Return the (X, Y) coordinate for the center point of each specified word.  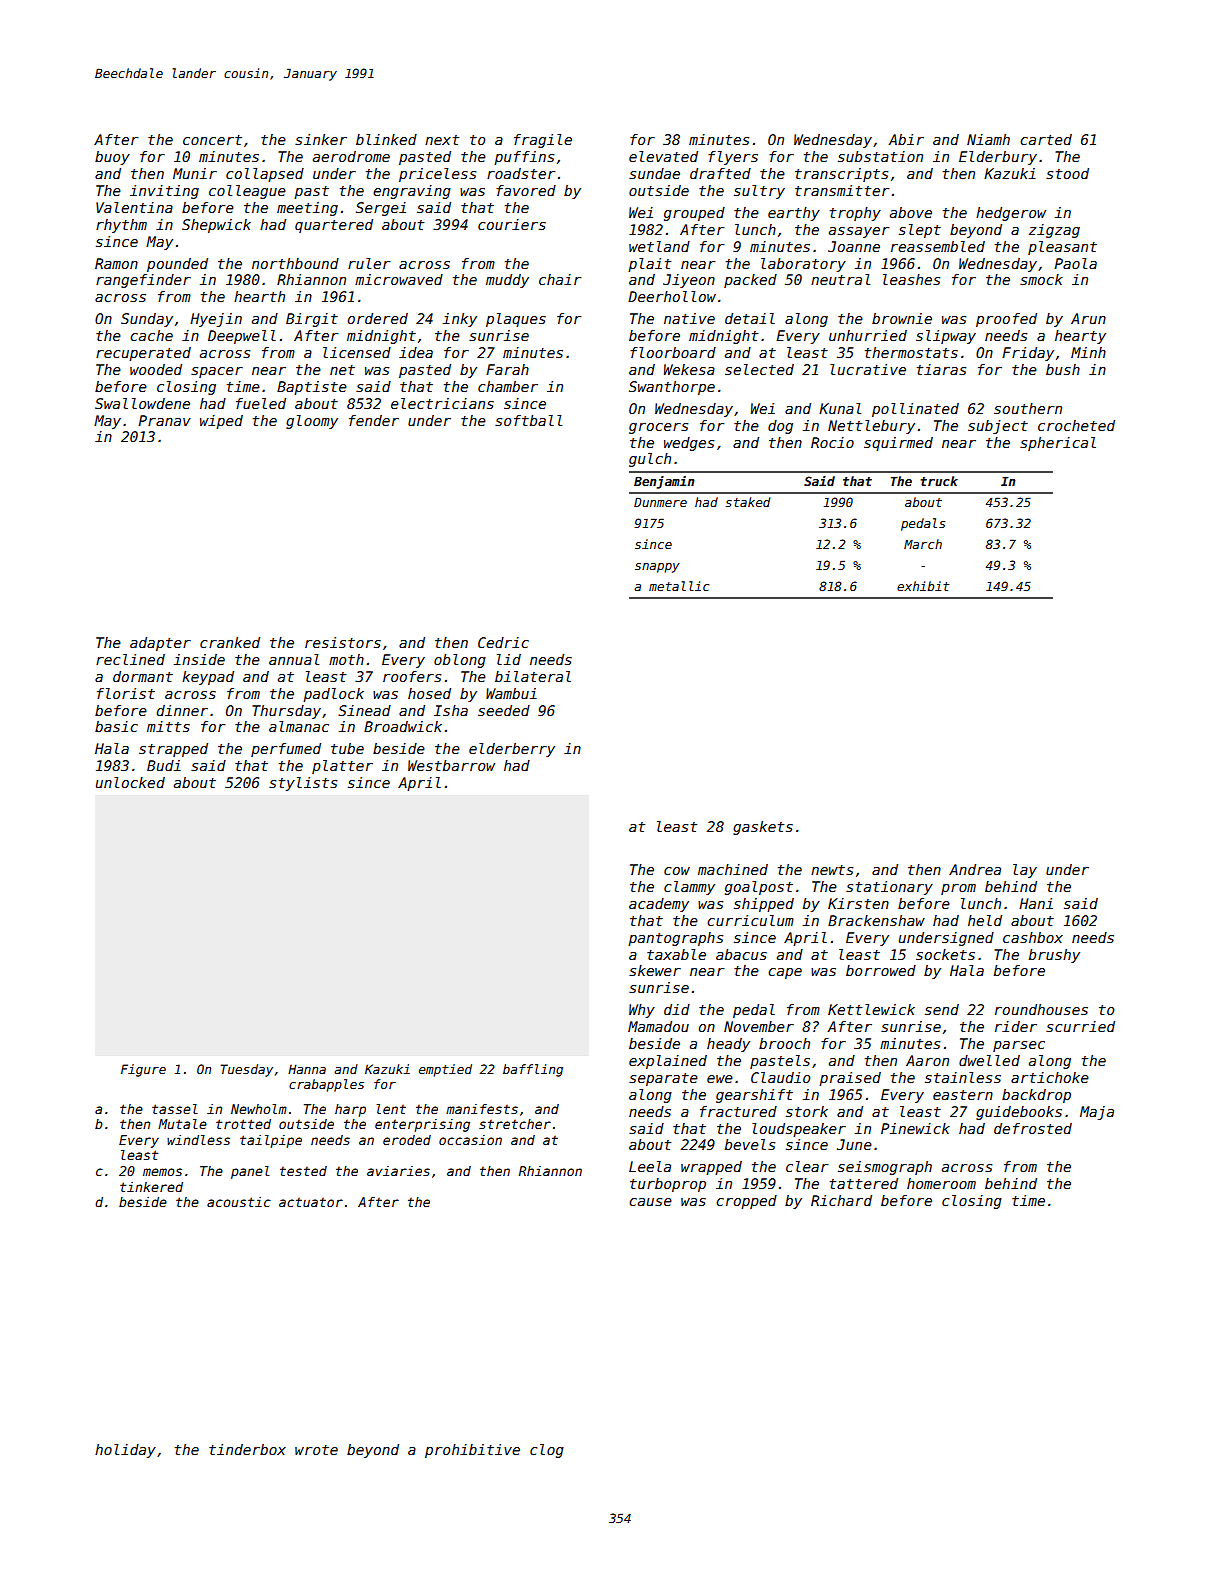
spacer (217, 372)
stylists (303, 784)
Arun (1088, 318)
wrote (316, 1450)
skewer (655, 970)
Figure (143, 1070)
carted (1046, 139)
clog (547, 1451)
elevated (663, 156)
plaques (516, 320)
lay (1025, 871)
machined (733, 869)
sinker (321, 139)
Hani (1036, 903)
